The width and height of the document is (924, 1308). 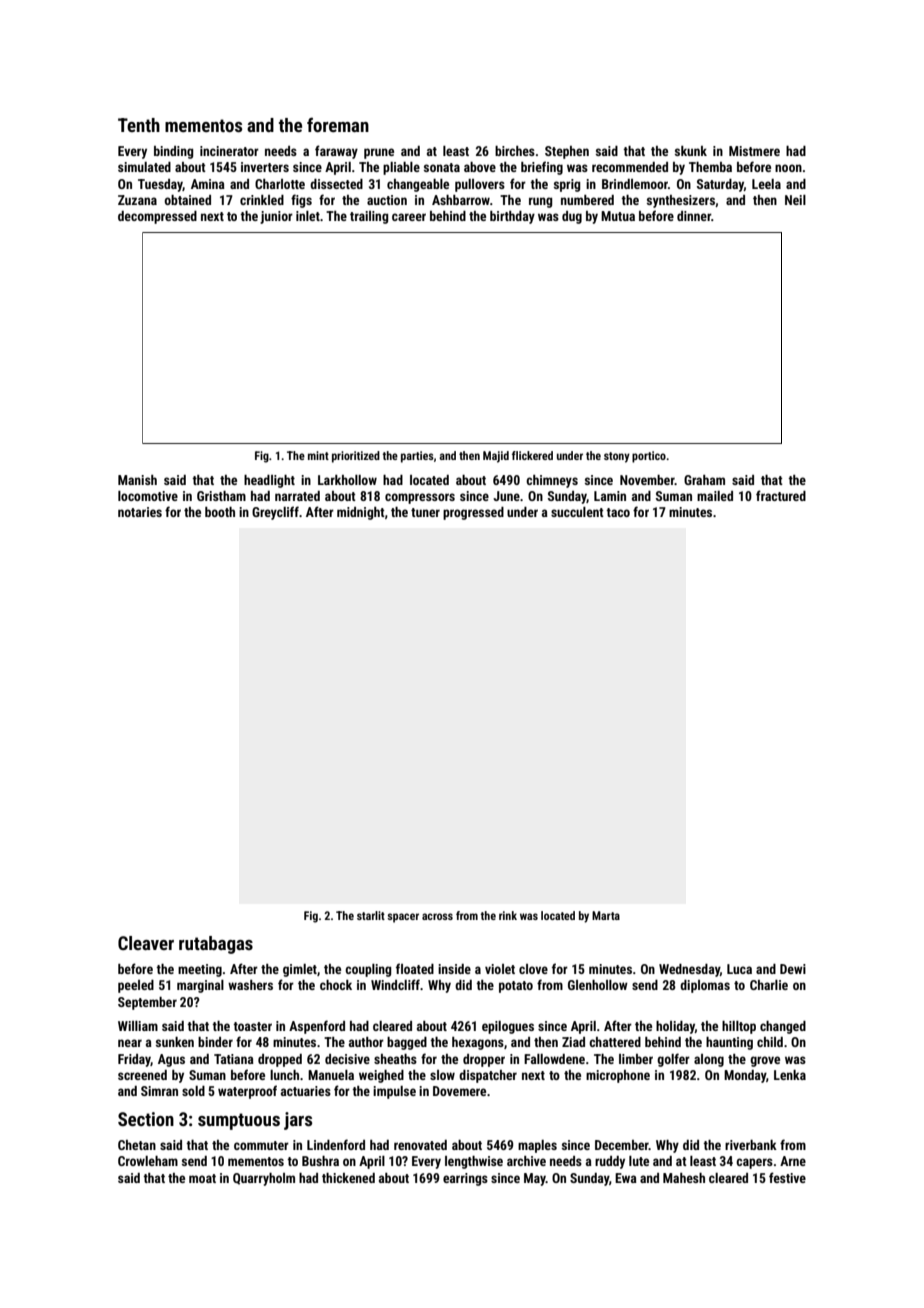 What do you see at coordinates (754, 151) in the document?
I see `Mistmere` at bounding box center [754, 151].
